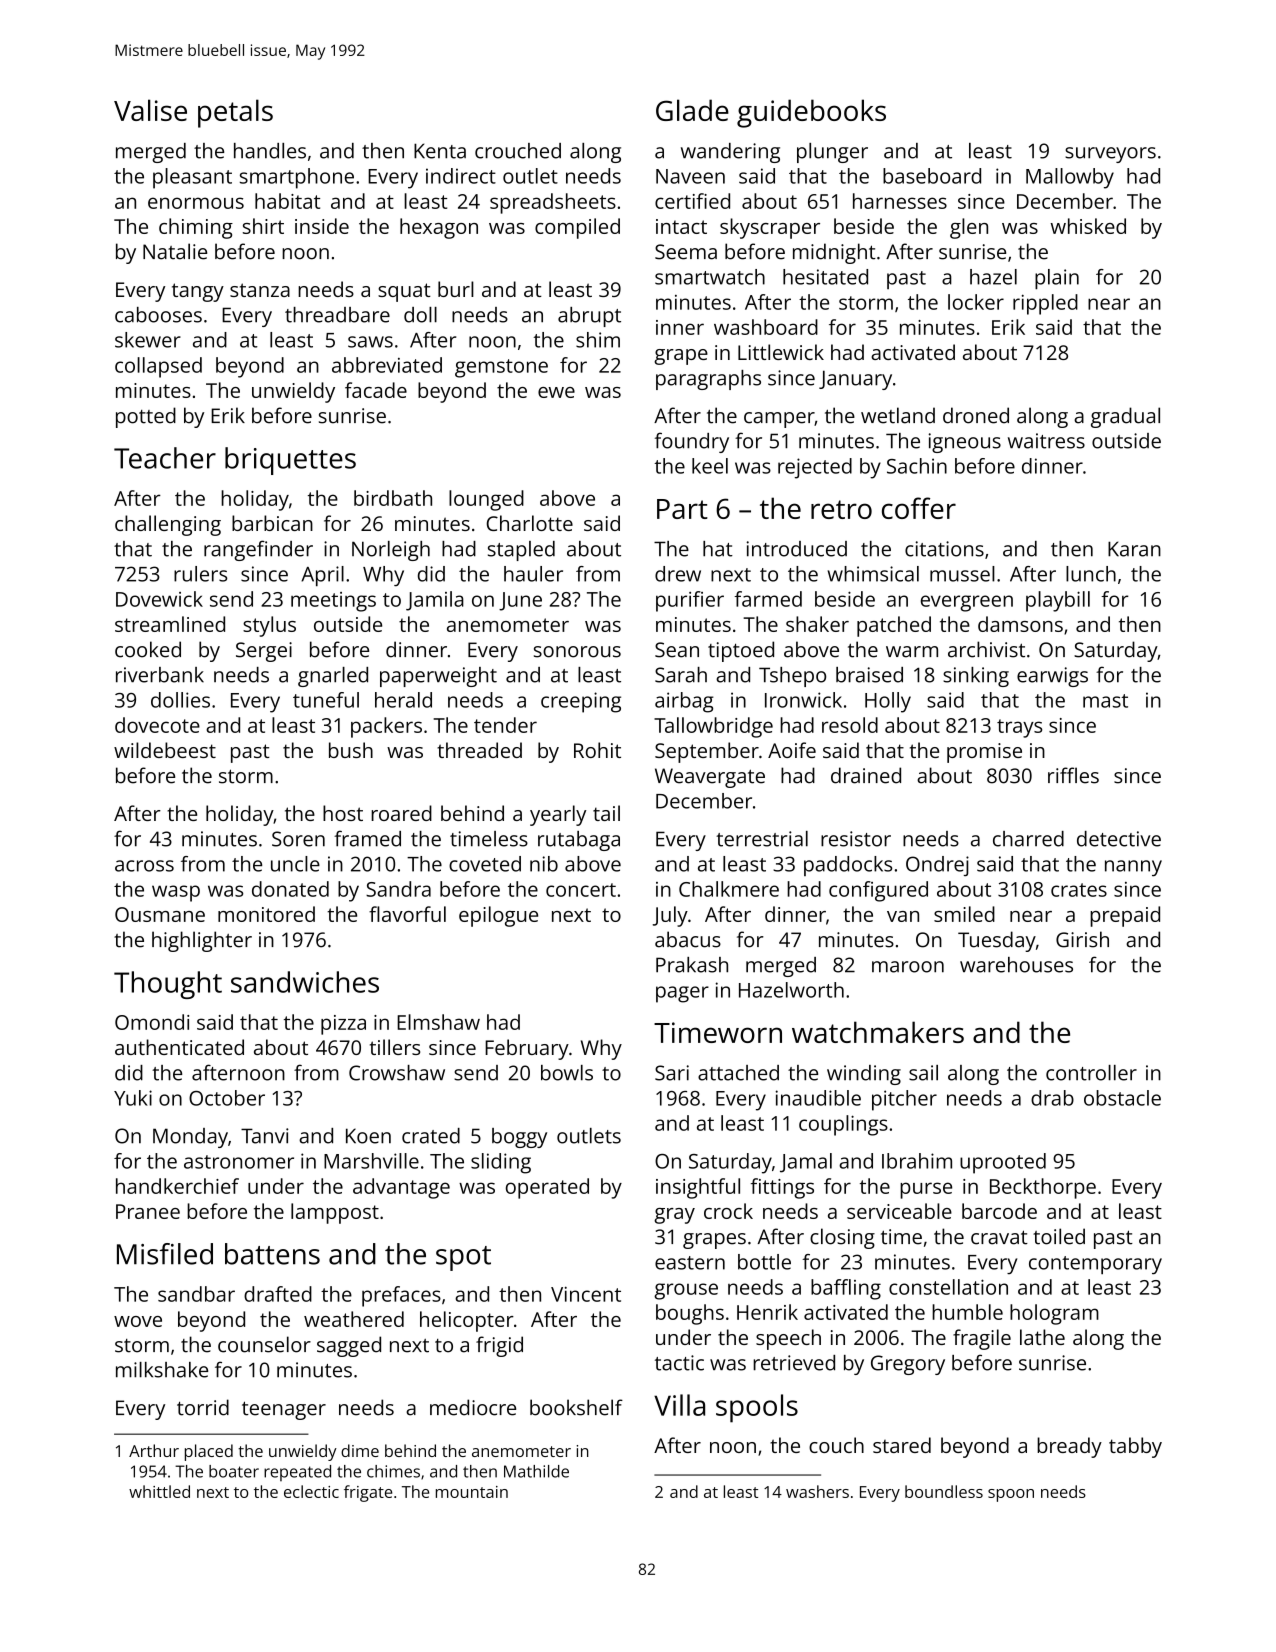 The height and width of the document is (1652, 1276). I want to click on drew, so click(678, 574).
